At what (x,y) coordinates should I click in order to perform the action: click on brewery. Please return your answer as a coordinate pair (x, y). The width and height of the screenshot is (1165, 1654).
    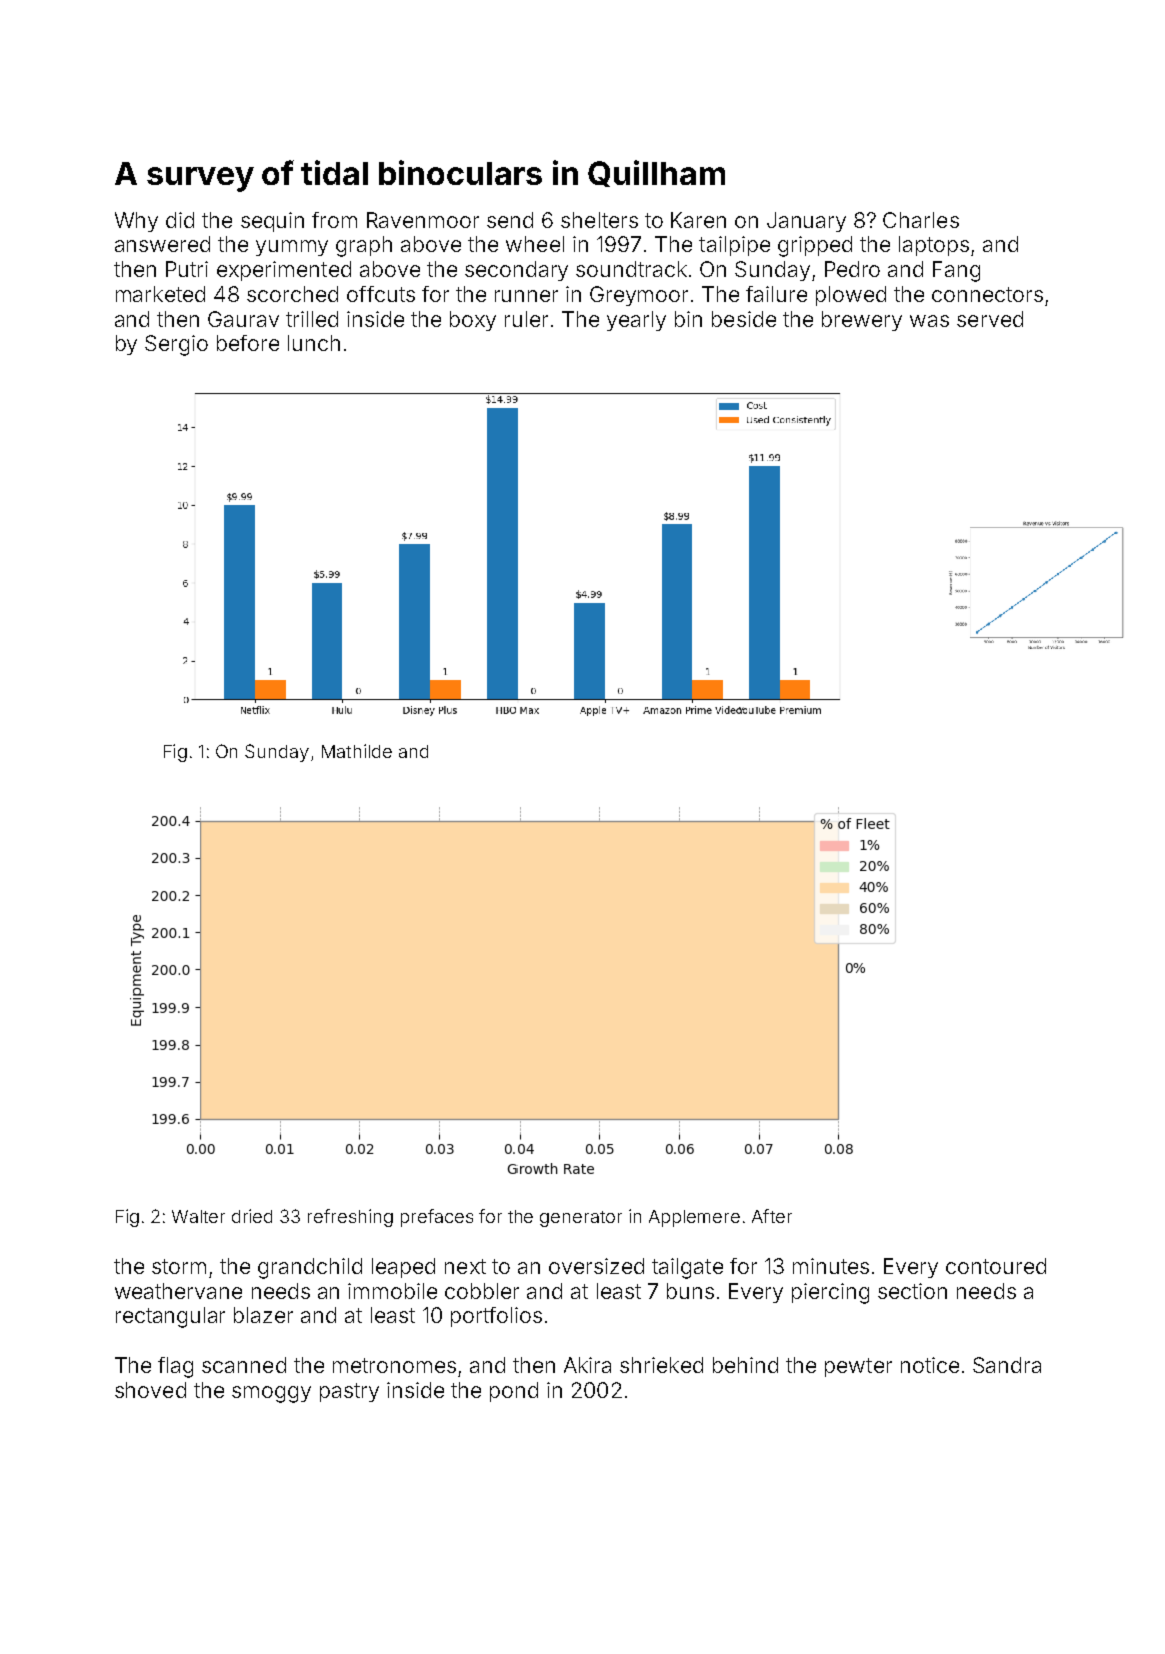
    Looking at the image, I should click on (862, 321).
